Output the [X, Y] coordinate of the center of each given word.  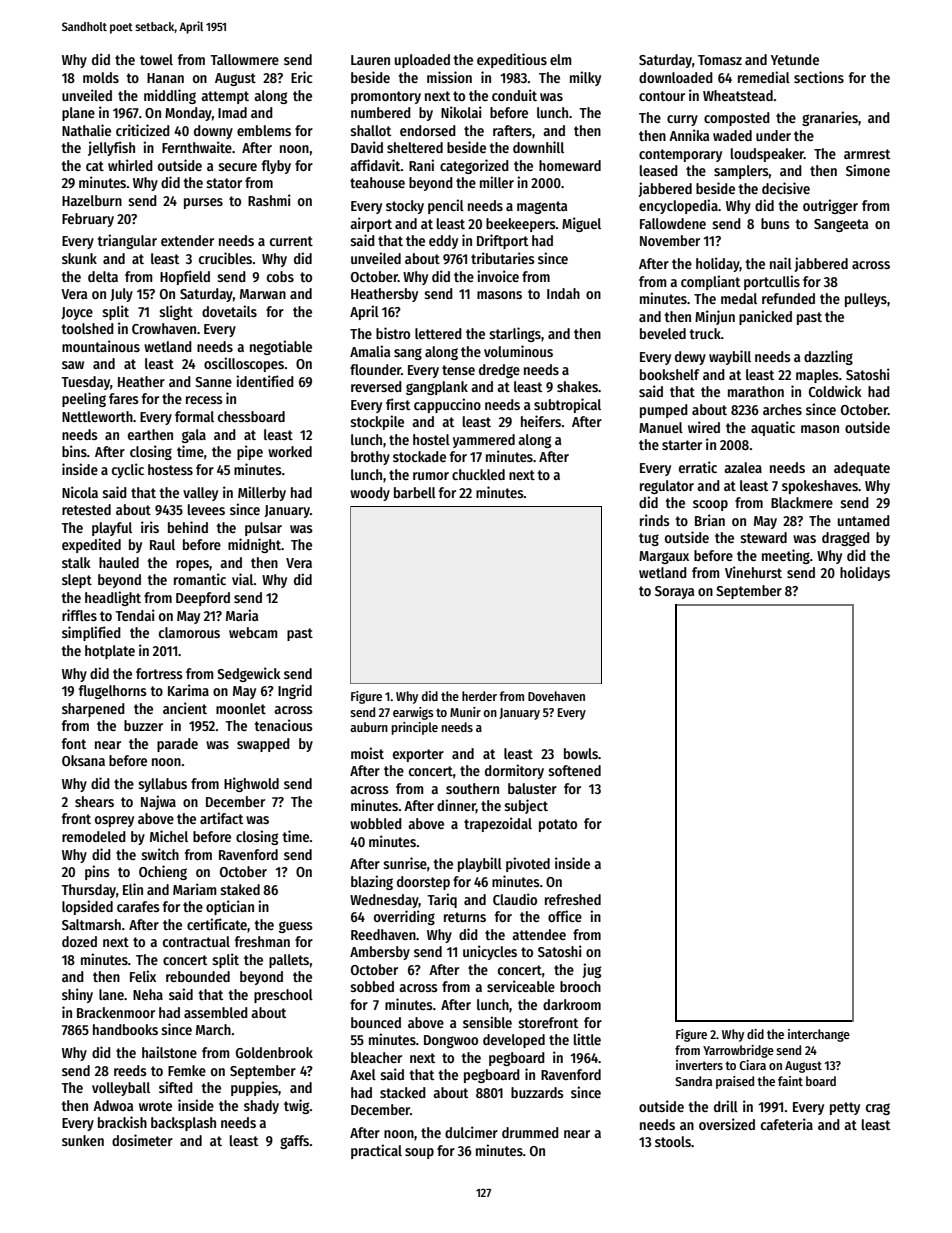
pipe [250, 452]
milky [585, 78]
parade [177, 745]
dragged [846, 539]
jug [591, 970]
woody [370, 494]
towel [156, 59]
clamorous [189, 632]
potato [558, 825]
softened [574, 770]
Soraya [674, 592]
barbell [415, 492]
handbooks [125, 1029]
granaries [830, 118]
